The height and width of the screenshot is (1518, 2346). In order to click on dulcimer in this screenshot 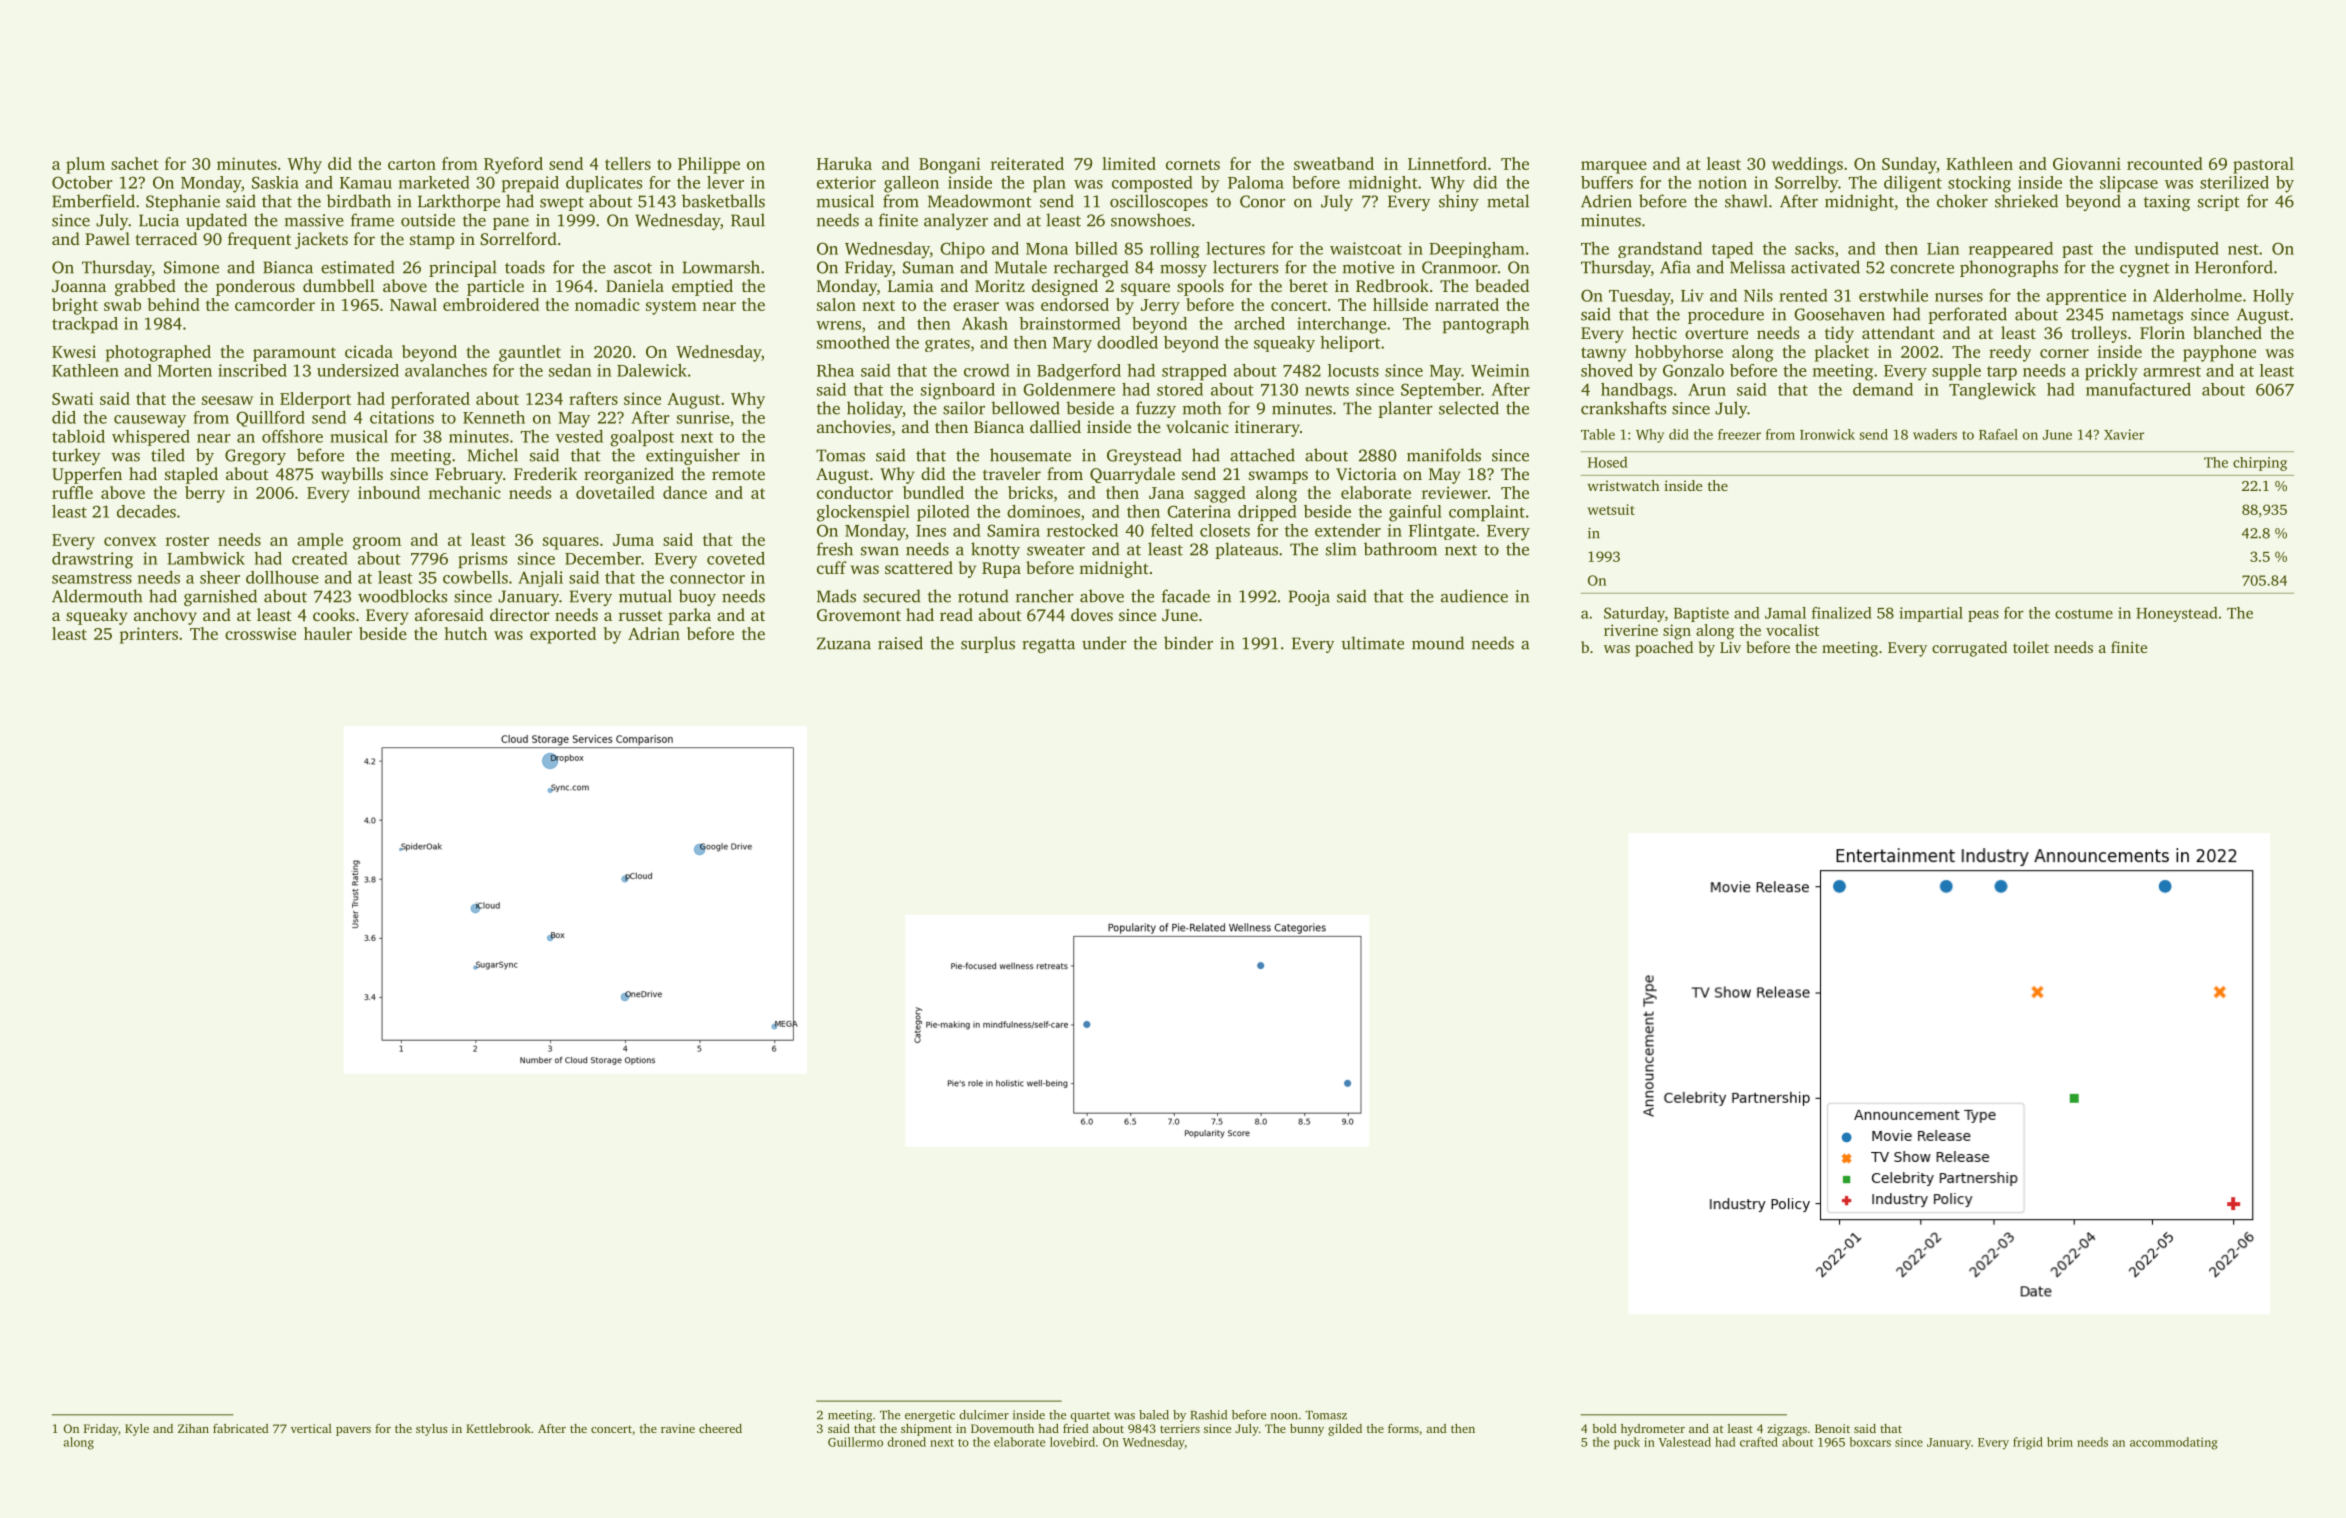, I will do `click(984, 1415)`.
